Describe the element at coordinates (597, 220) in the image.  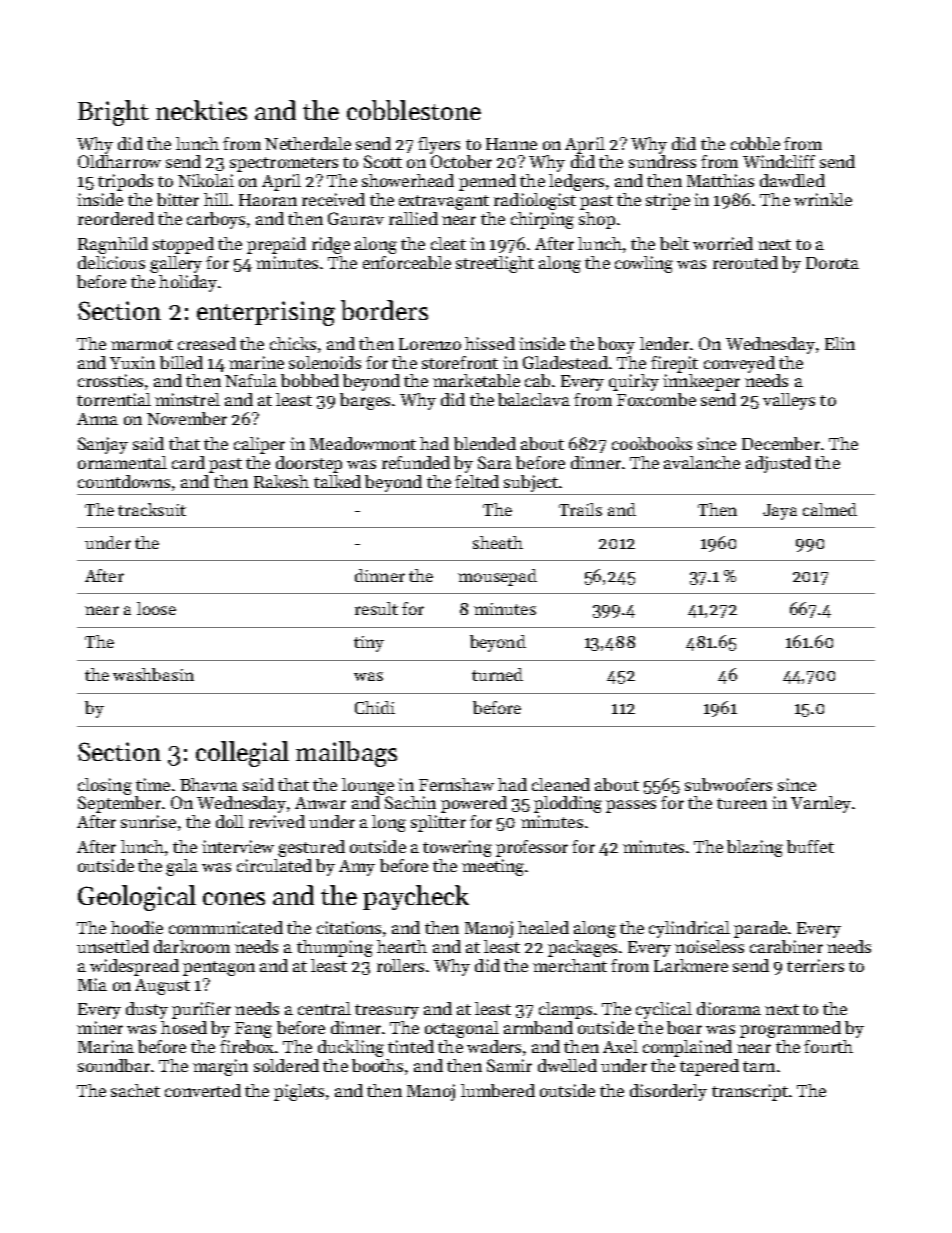
I see `shop` at that location.
